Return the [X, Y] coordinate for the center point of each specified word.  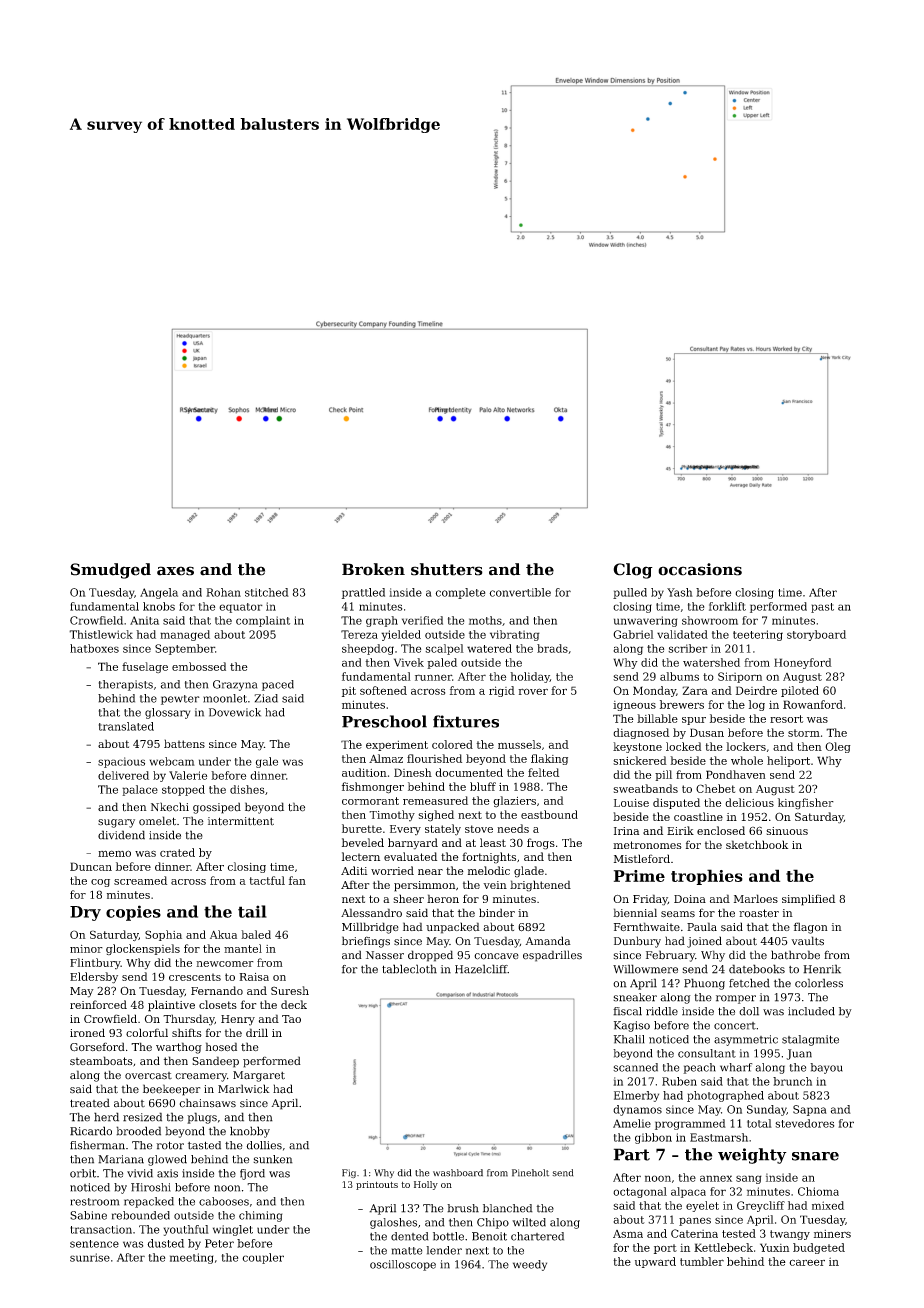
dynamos [637, 1110]
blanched [508, 1208]
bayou [826, 1068]
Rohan [223, 592]
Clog [633, 571]
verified [422, 620]
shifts [187, 1032]
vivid [140, 1173]
